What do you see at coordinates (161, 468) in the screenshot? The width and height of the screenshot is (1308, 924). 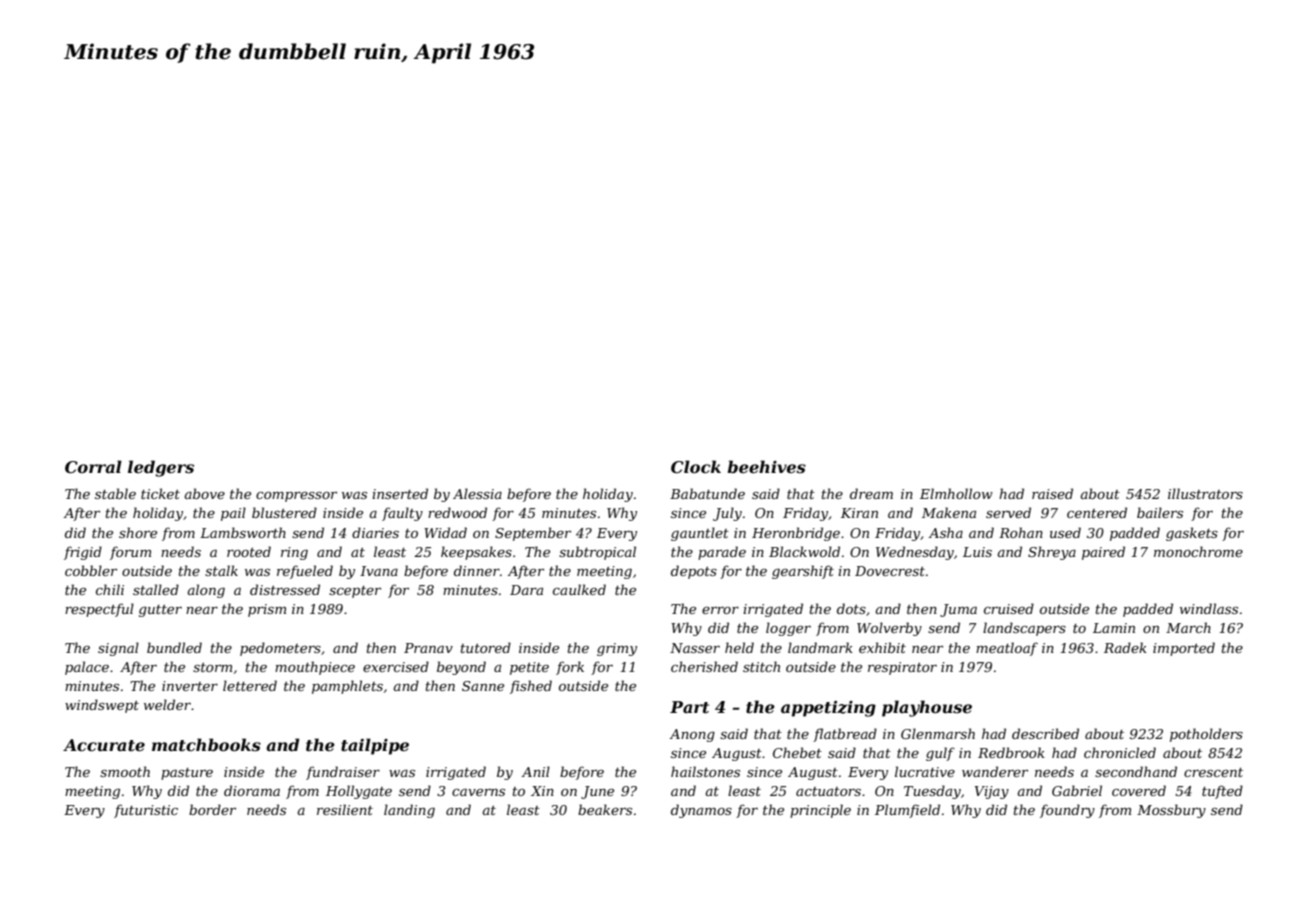 I see `ledgers` at bounding box center [161, 468].
